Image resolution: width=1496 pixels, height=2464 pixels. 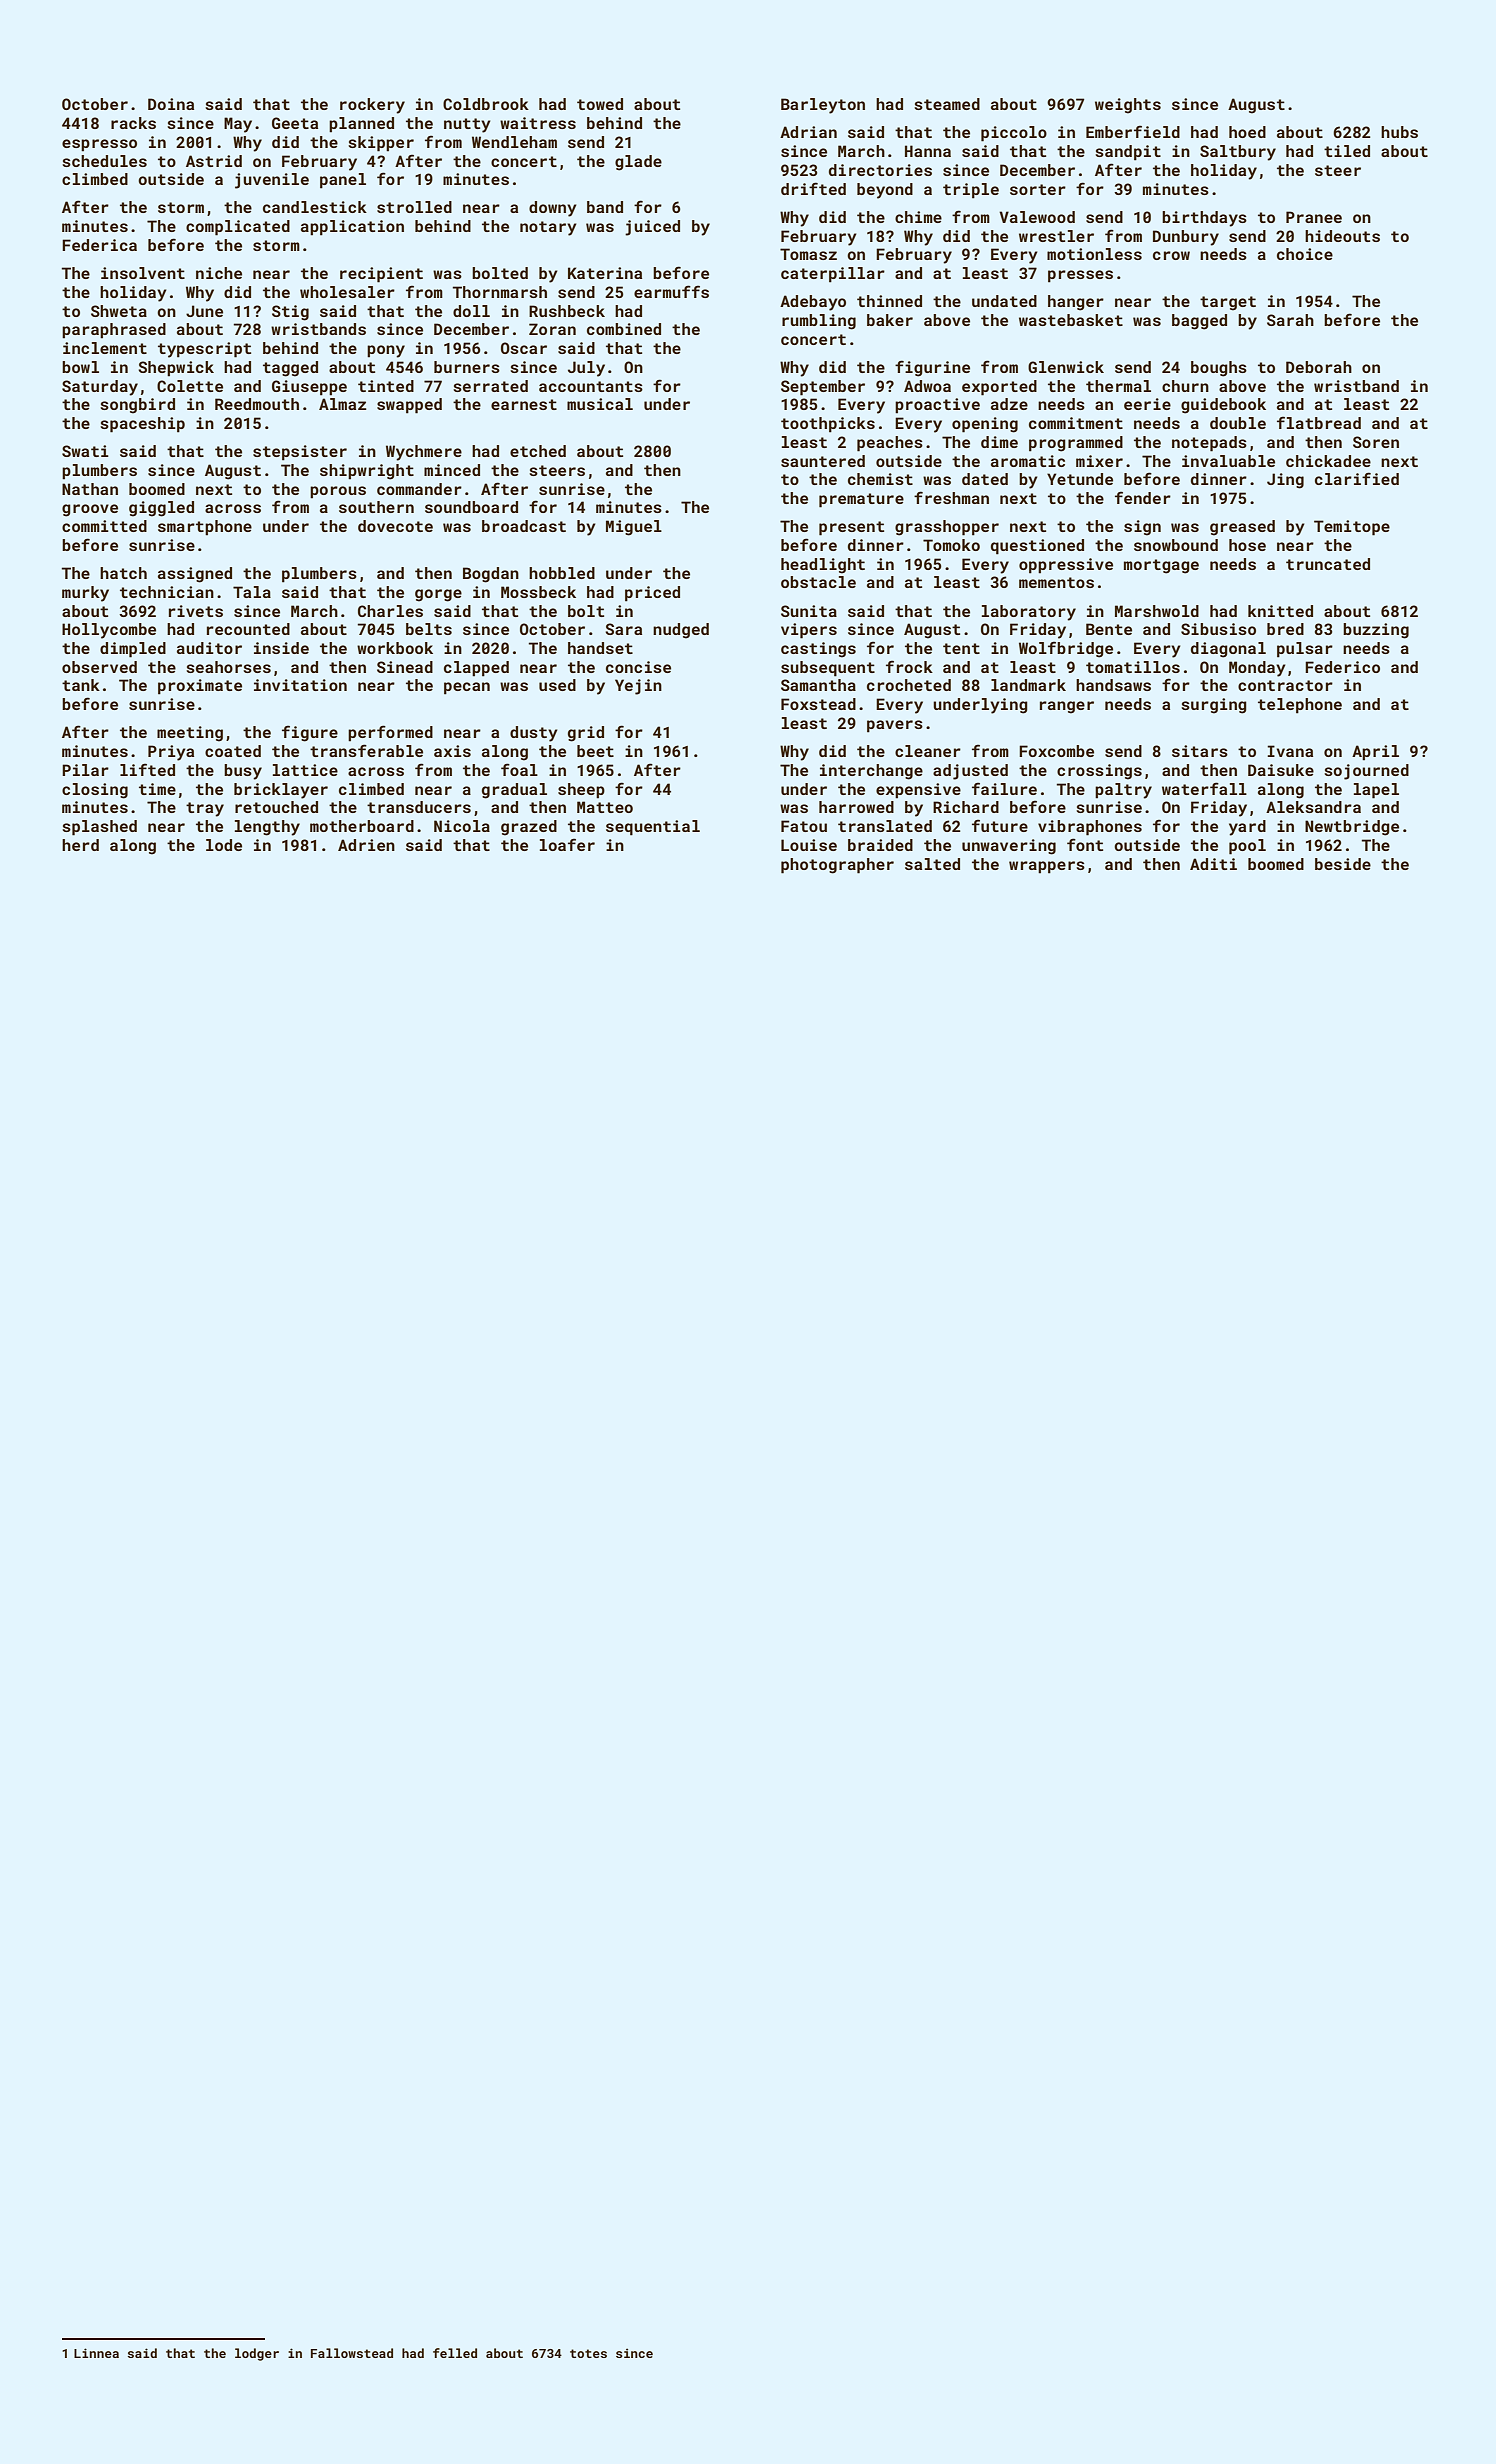 What do you see at coordinates (1399, 132) in the image?
I see `hubs` at bounding box center [1399, 132].
